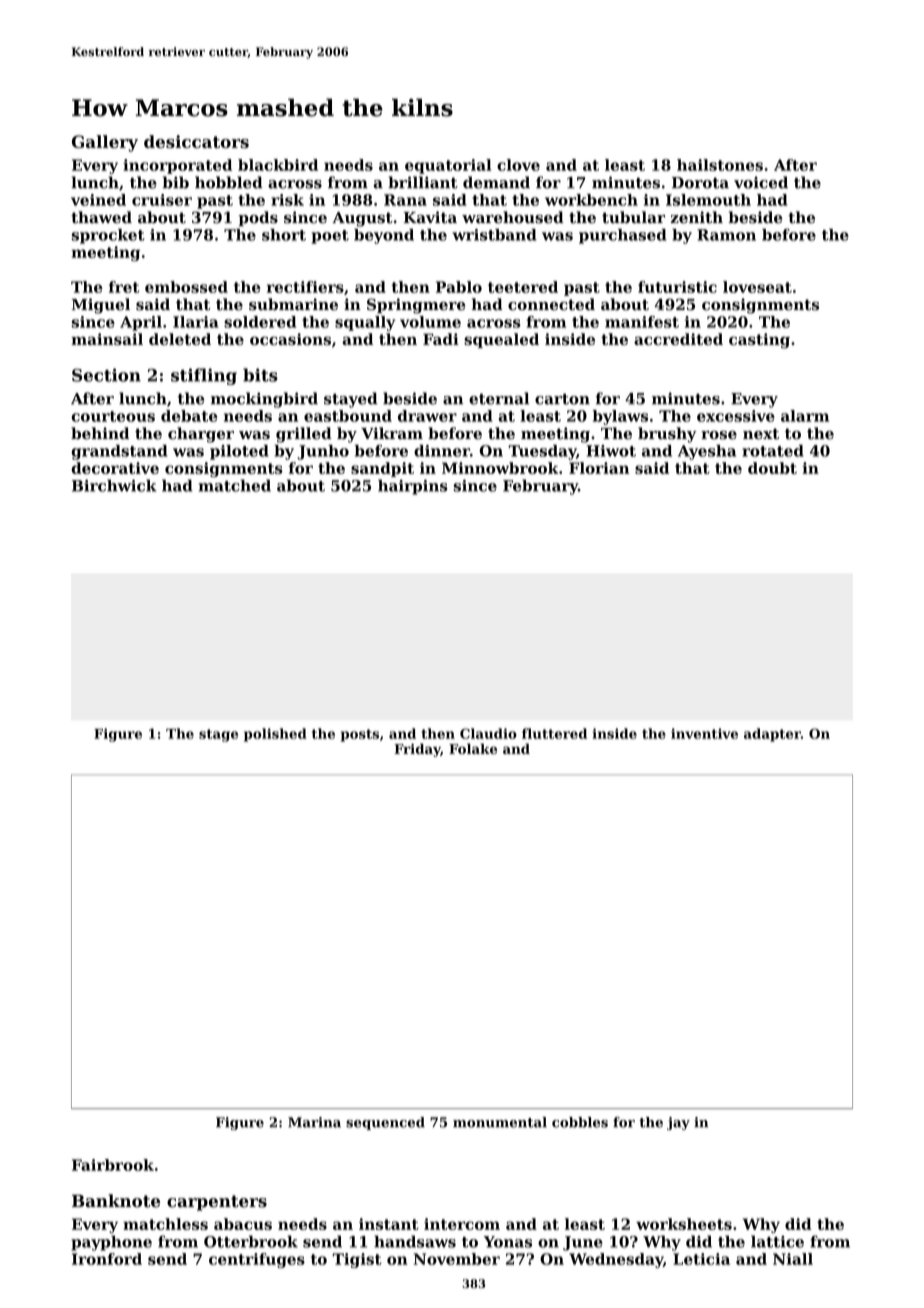 This screenshot has width=924, height=1308. What do you see at coordinates (385, 1123) in the screenshot?
I see `sequenced` at bounding box center [385, 1123].
